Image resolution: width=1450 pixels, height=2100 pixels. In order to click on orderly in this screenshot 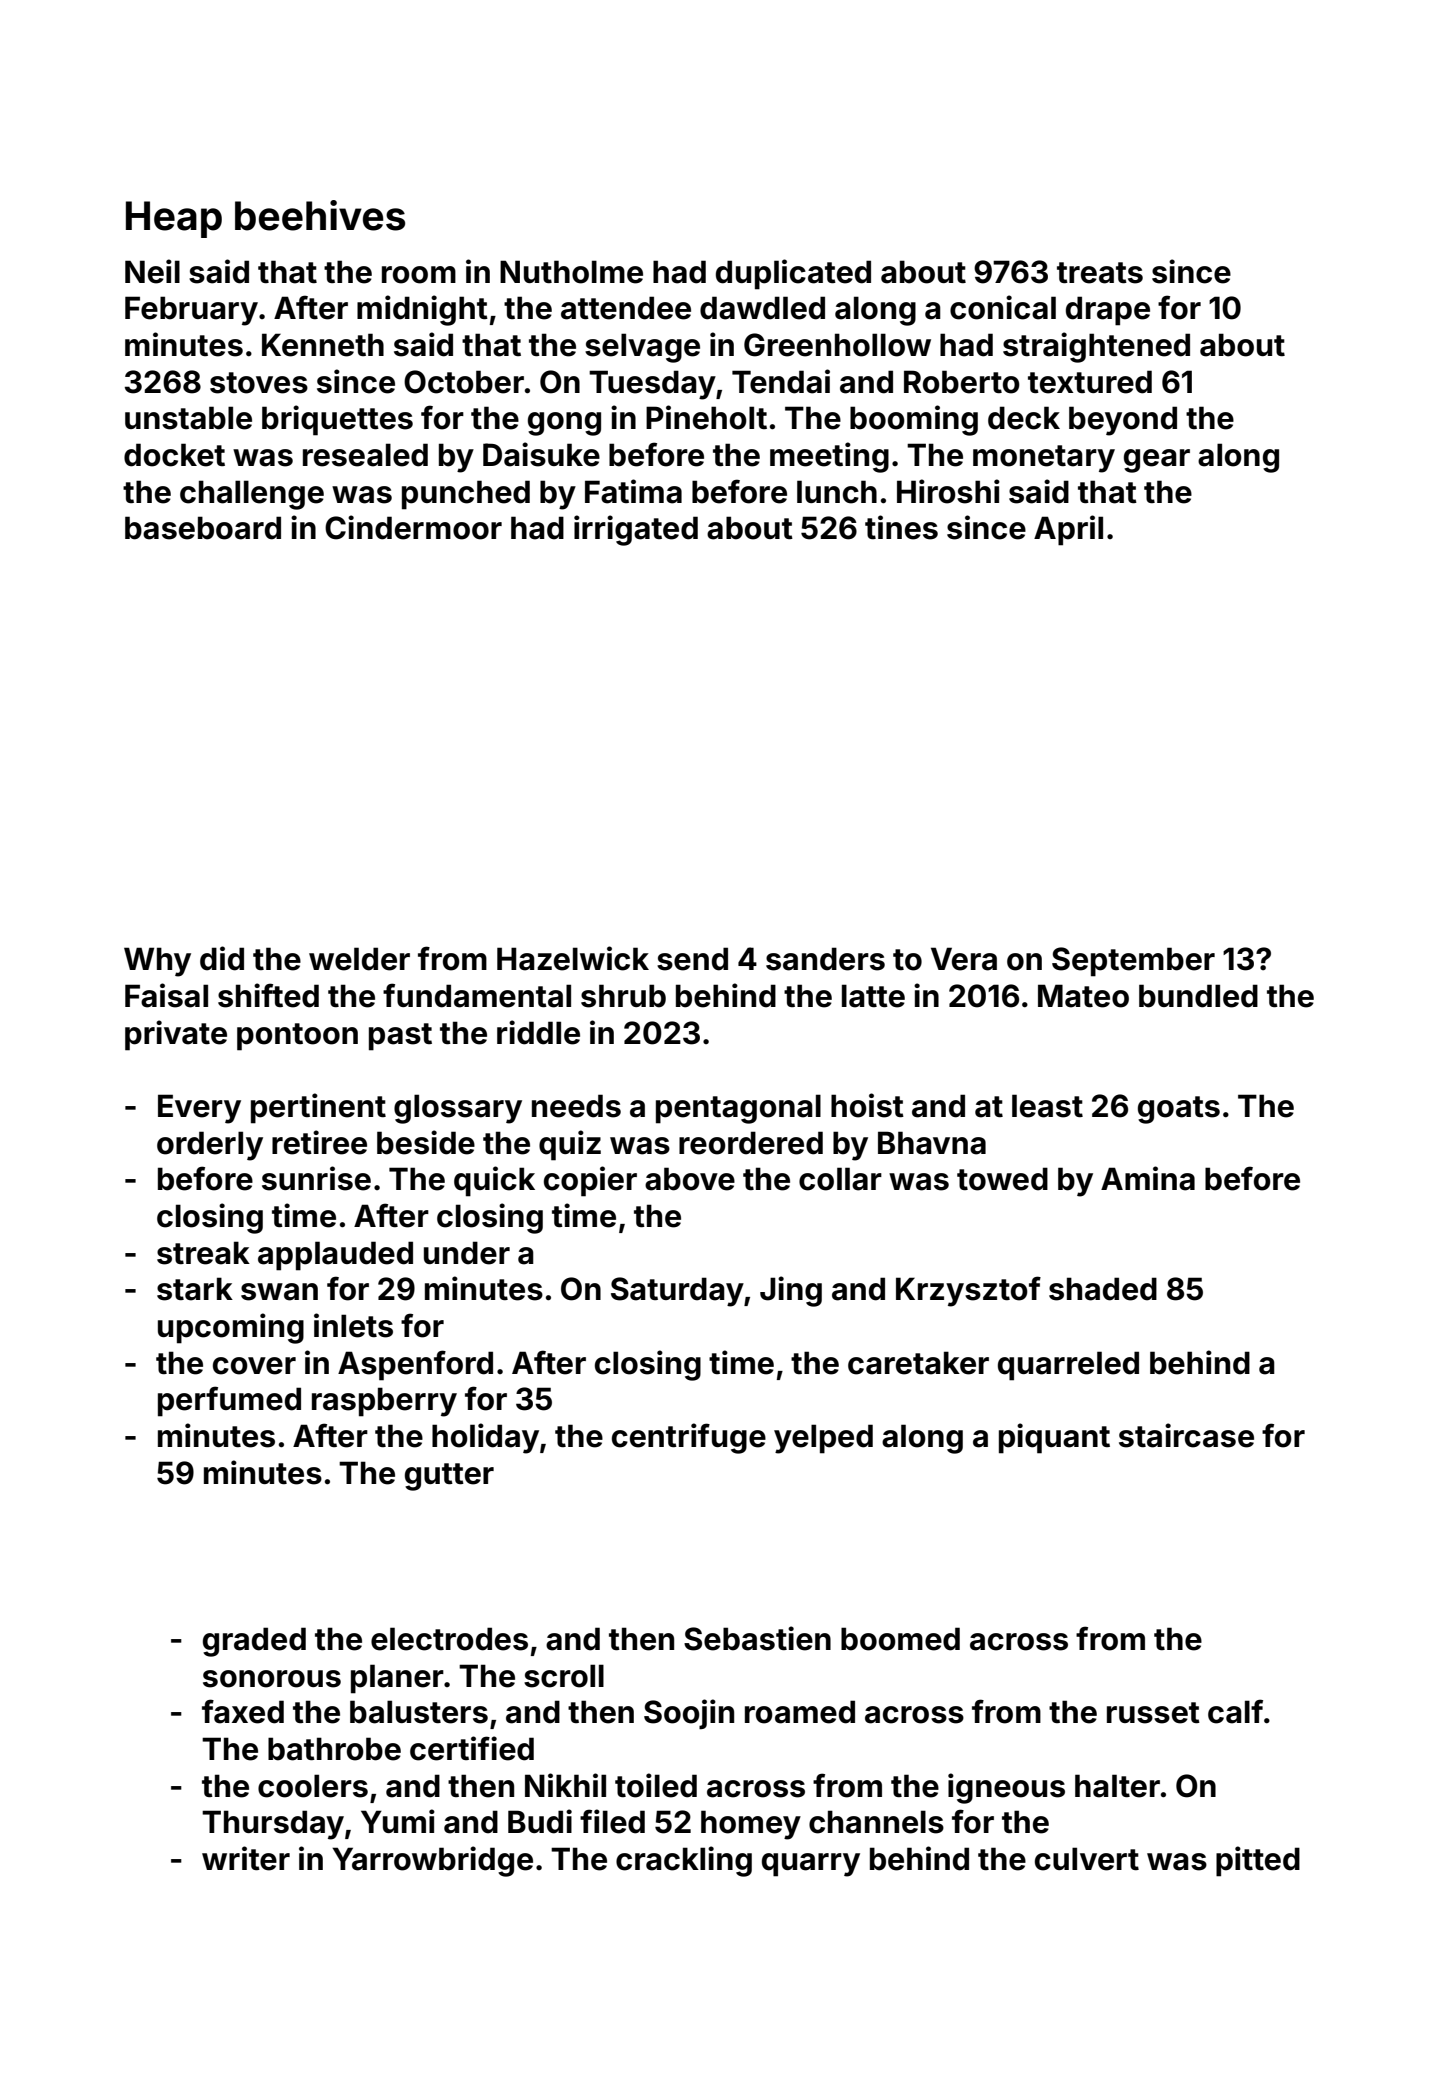, I will do `click(210, 1146)`.
